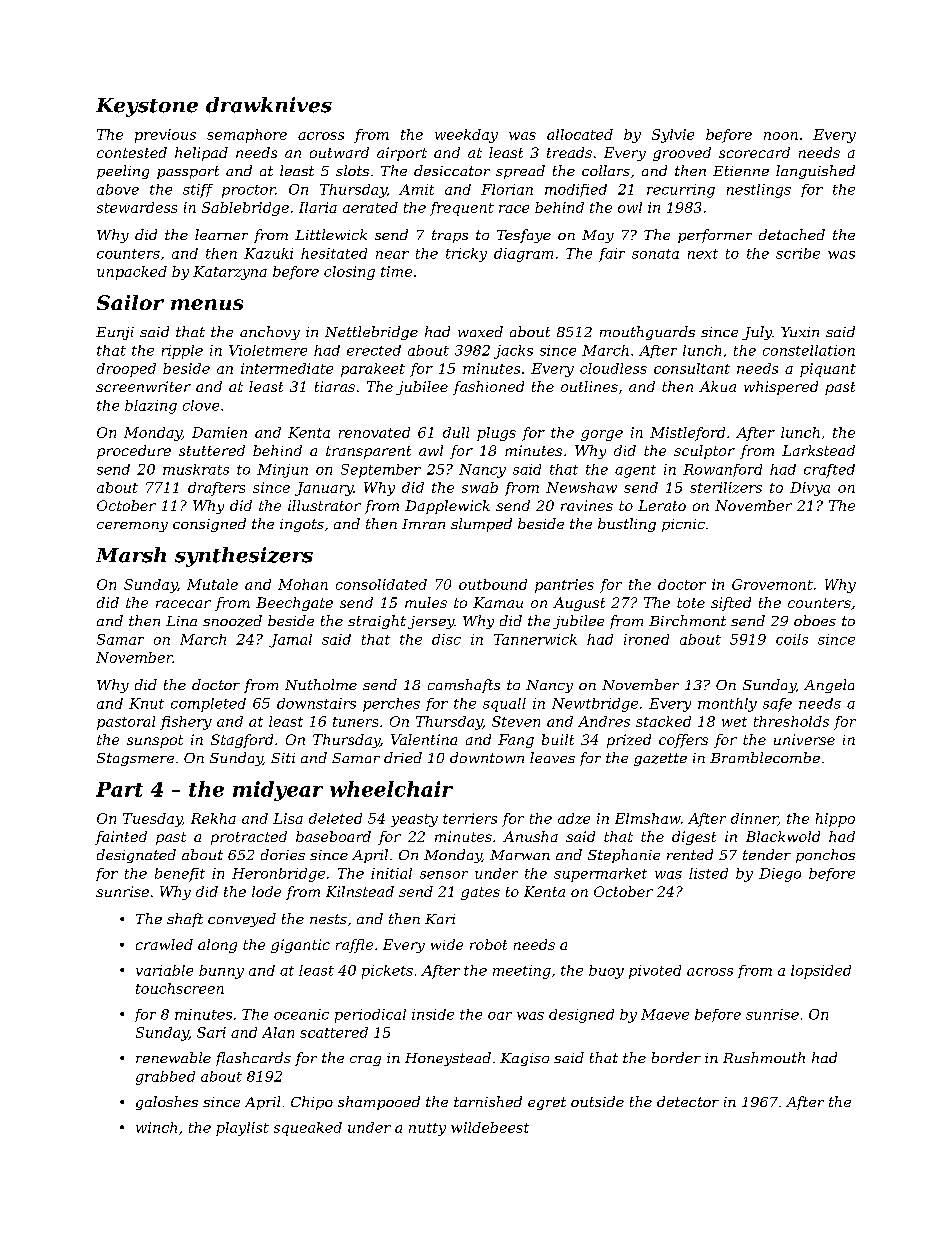  Describe the element at coordinates (655, 254) in the screenshot. I see `sonata` at that location.
